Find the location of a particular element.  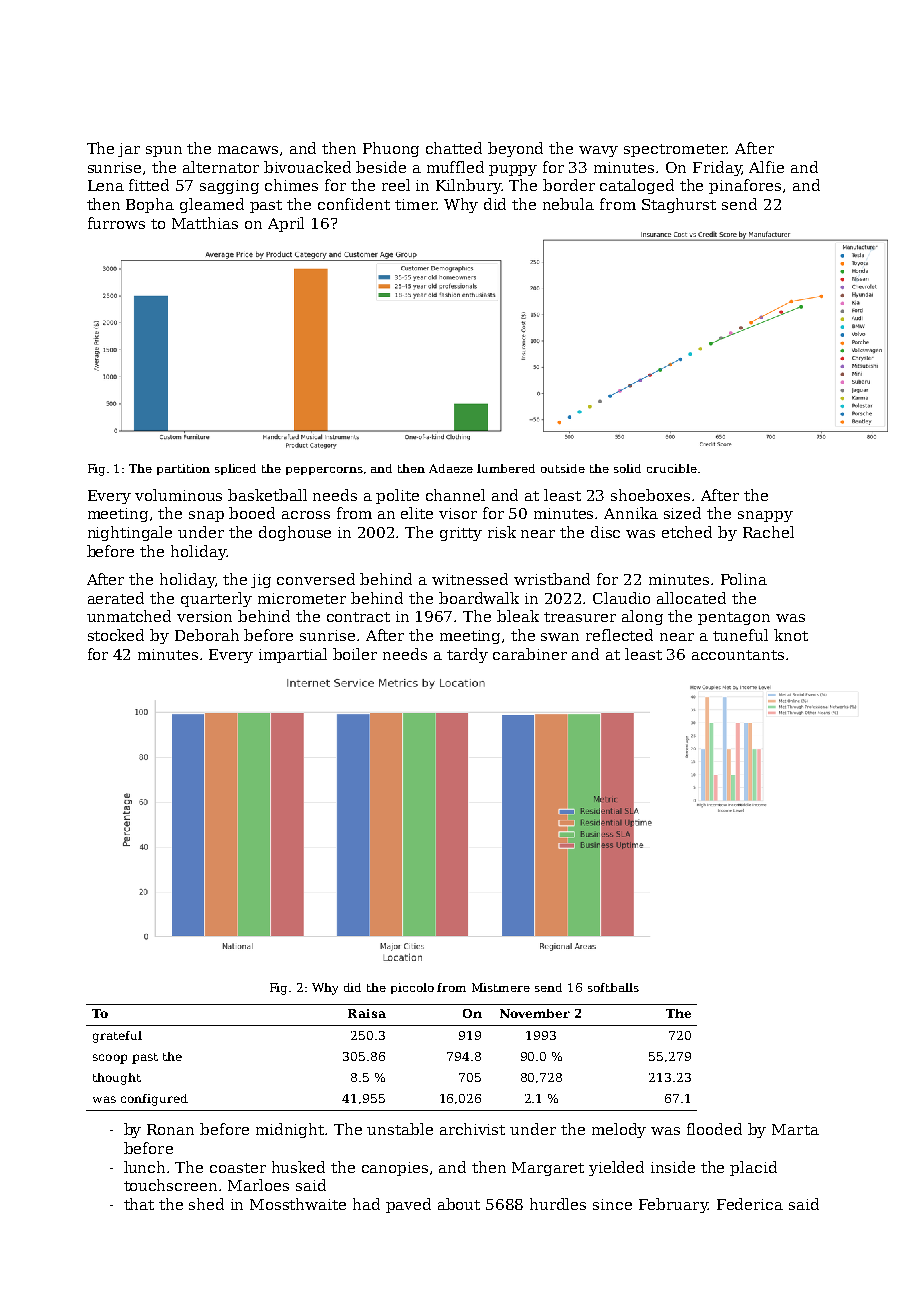

paved is located at coordinates (408, 1205).
